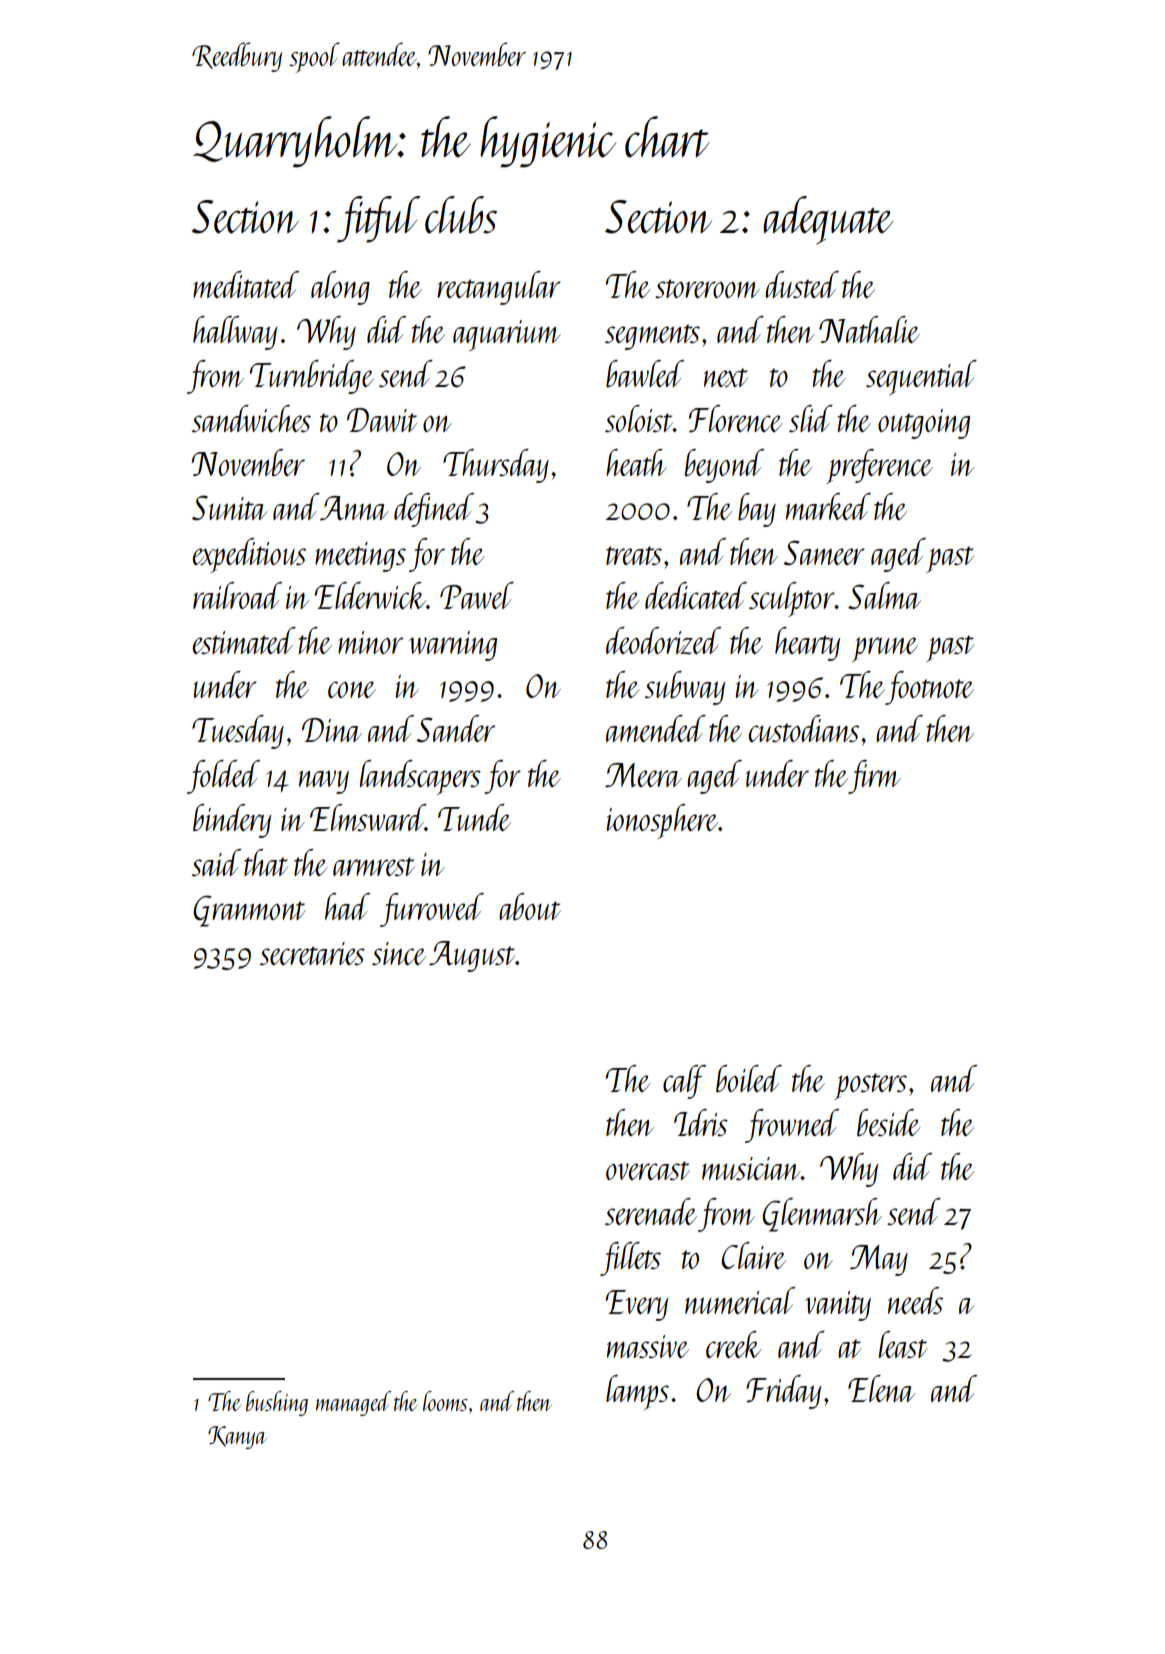 This screenshot has height=1654, width=1165. I want to click on heath, so click(636, 462).
